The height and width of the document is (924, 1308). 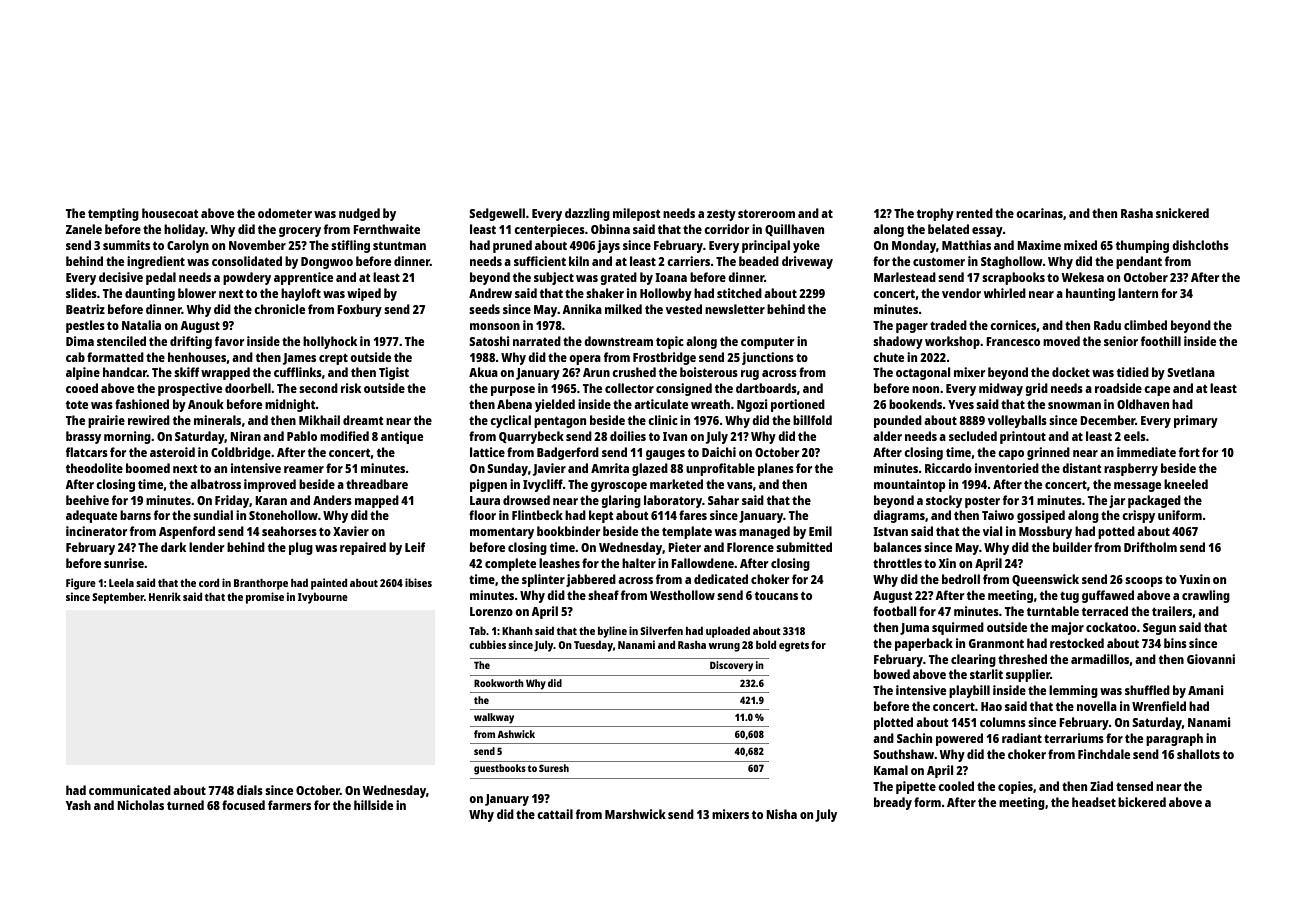 I want to click on communicated, so click(x=130, y=790).
